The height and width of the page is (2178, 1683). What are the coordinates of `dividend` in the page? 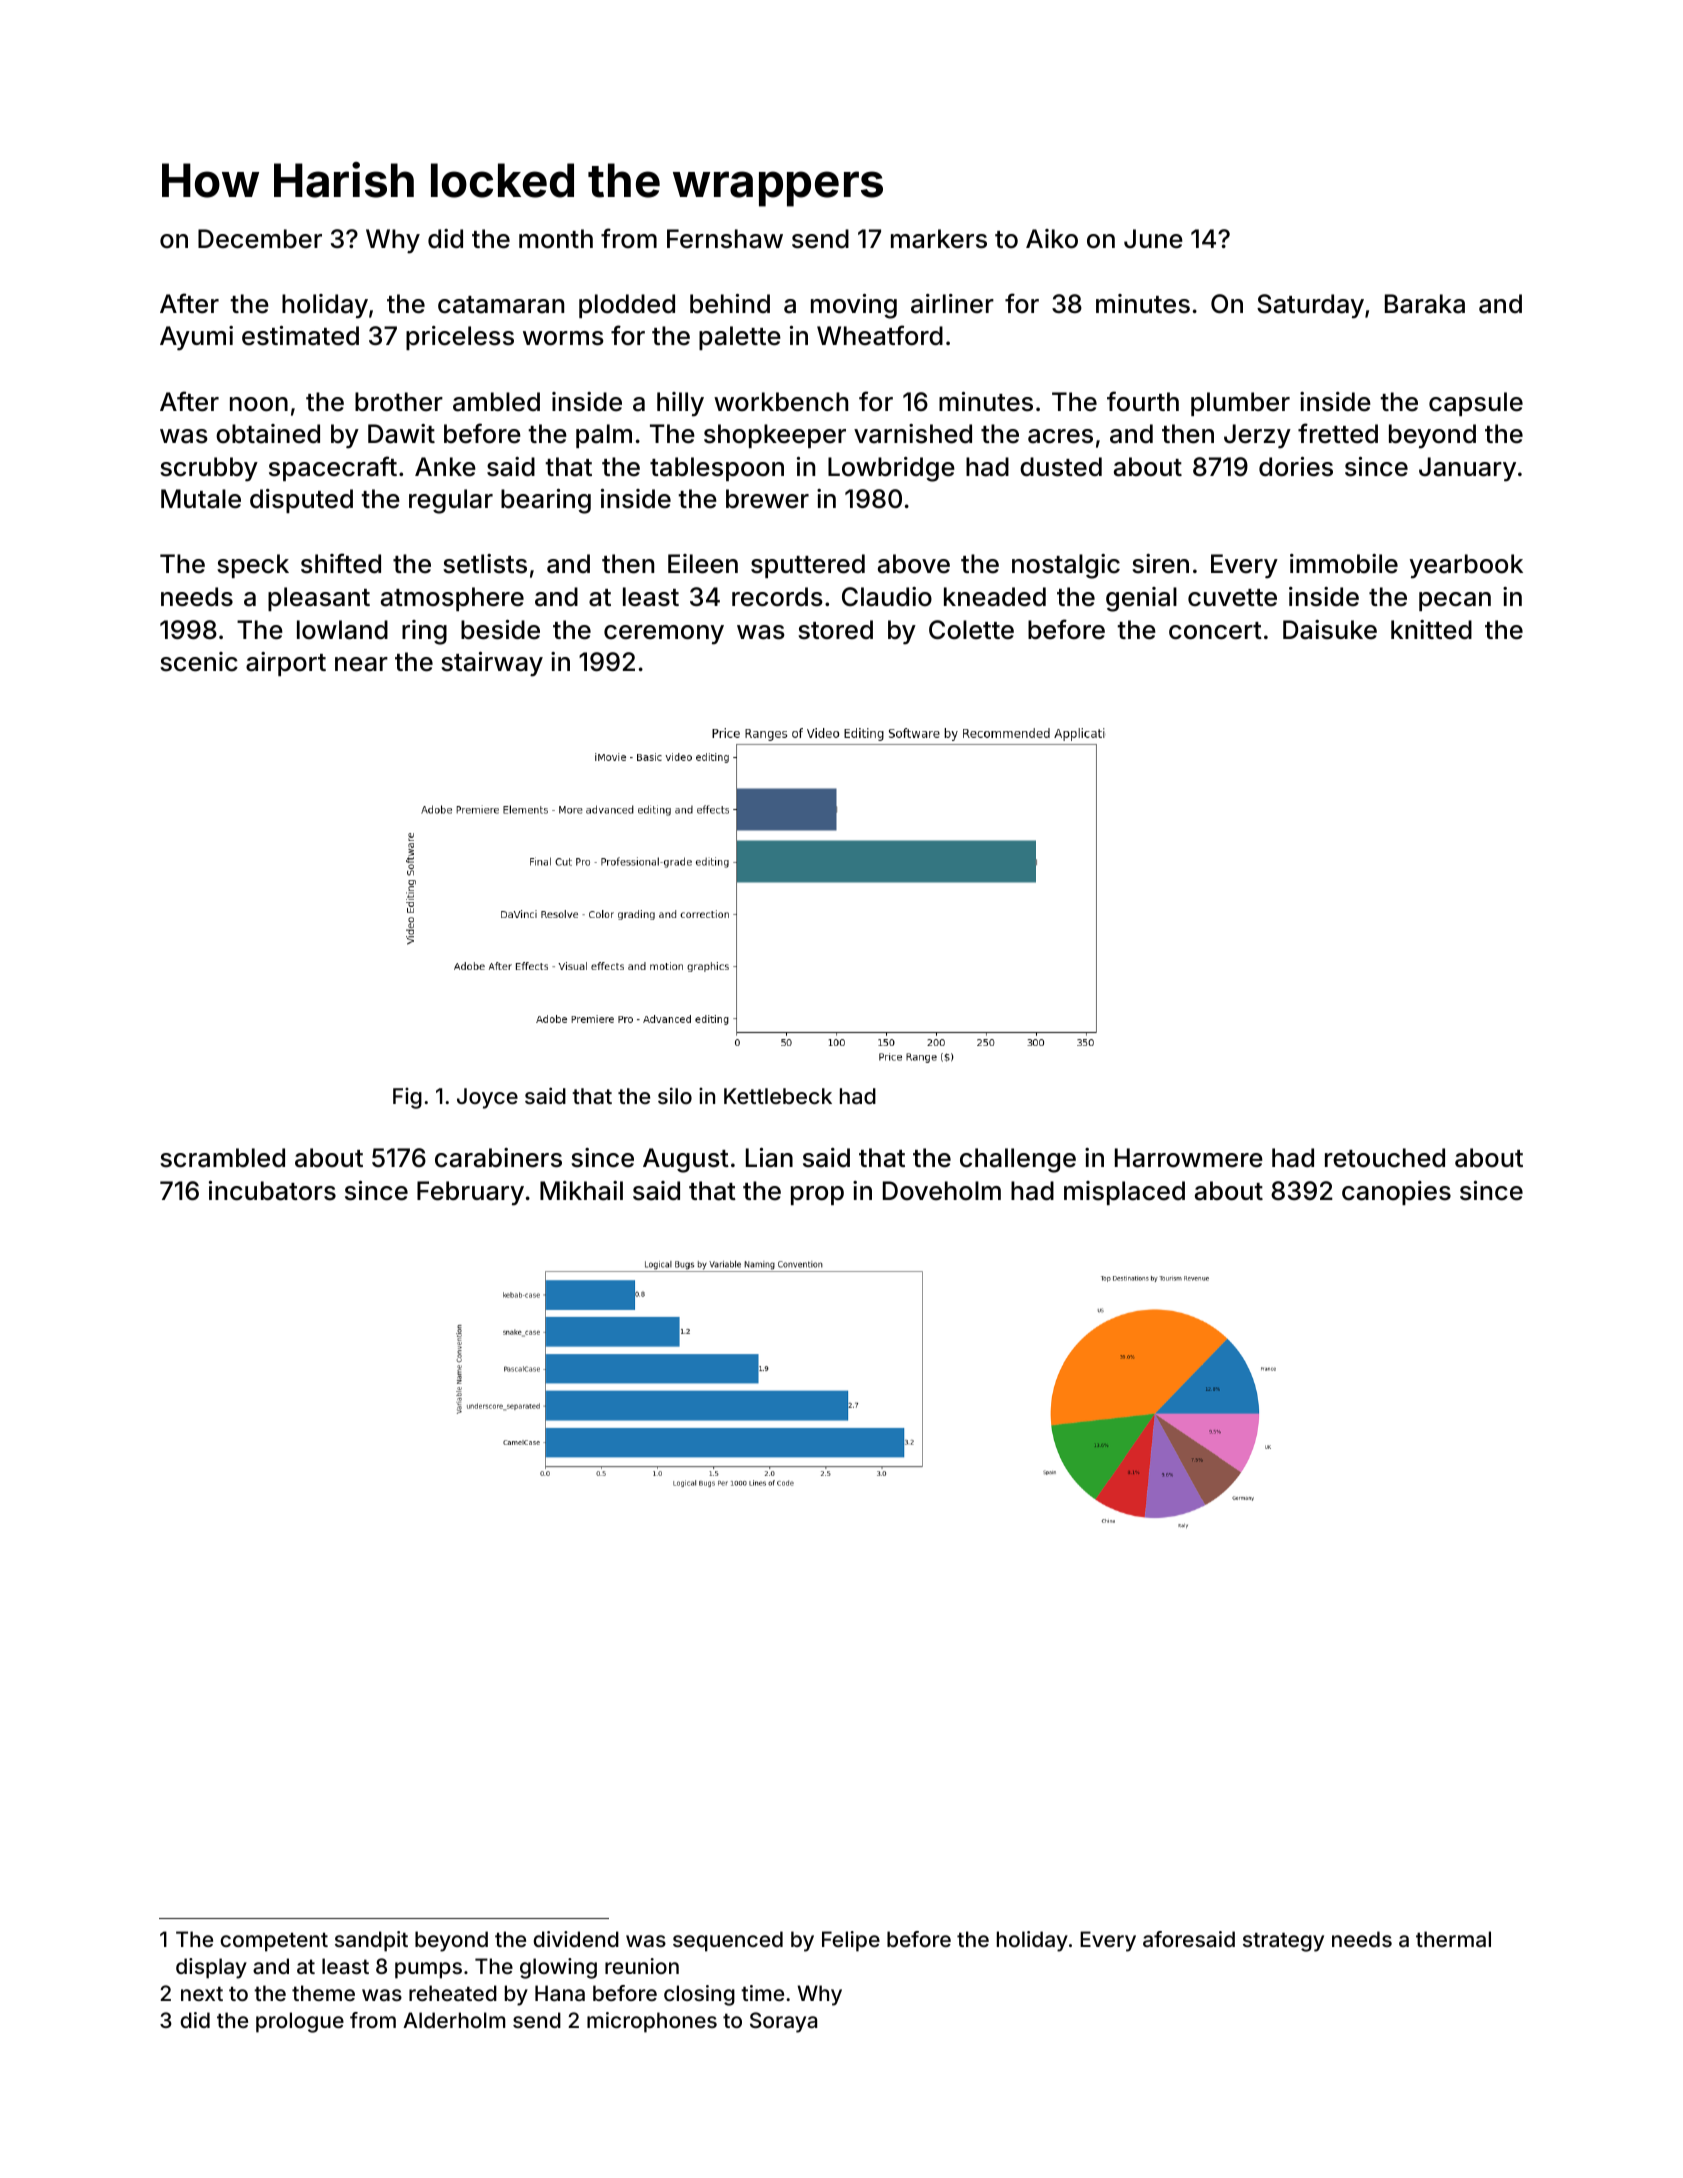 It's located at (576, 1939).
